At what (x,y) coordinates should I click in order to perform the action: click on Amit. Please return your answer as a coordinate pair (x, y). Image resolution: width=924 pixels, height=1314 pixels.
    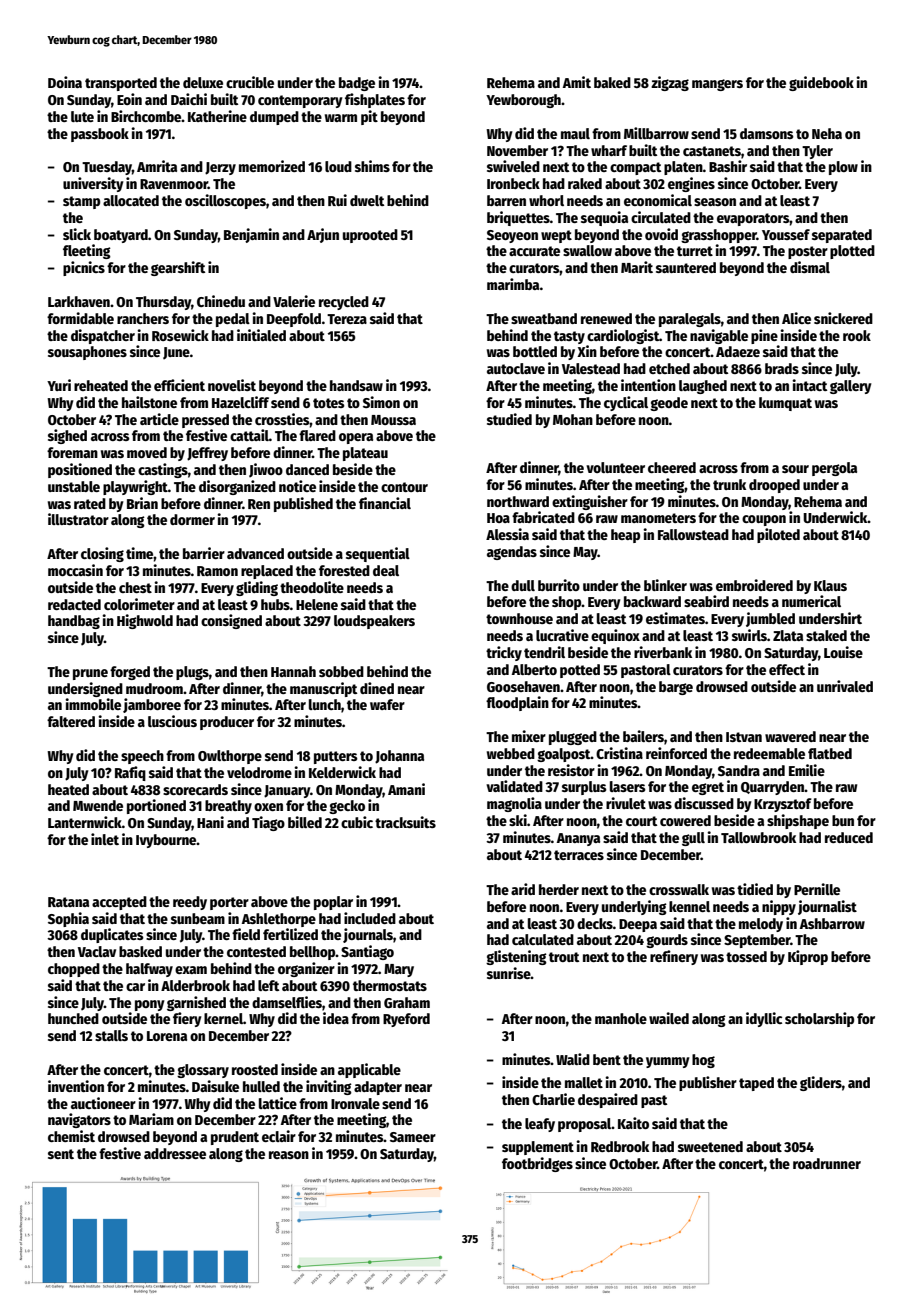
    Looking at the image, I should click on (577, 82).
